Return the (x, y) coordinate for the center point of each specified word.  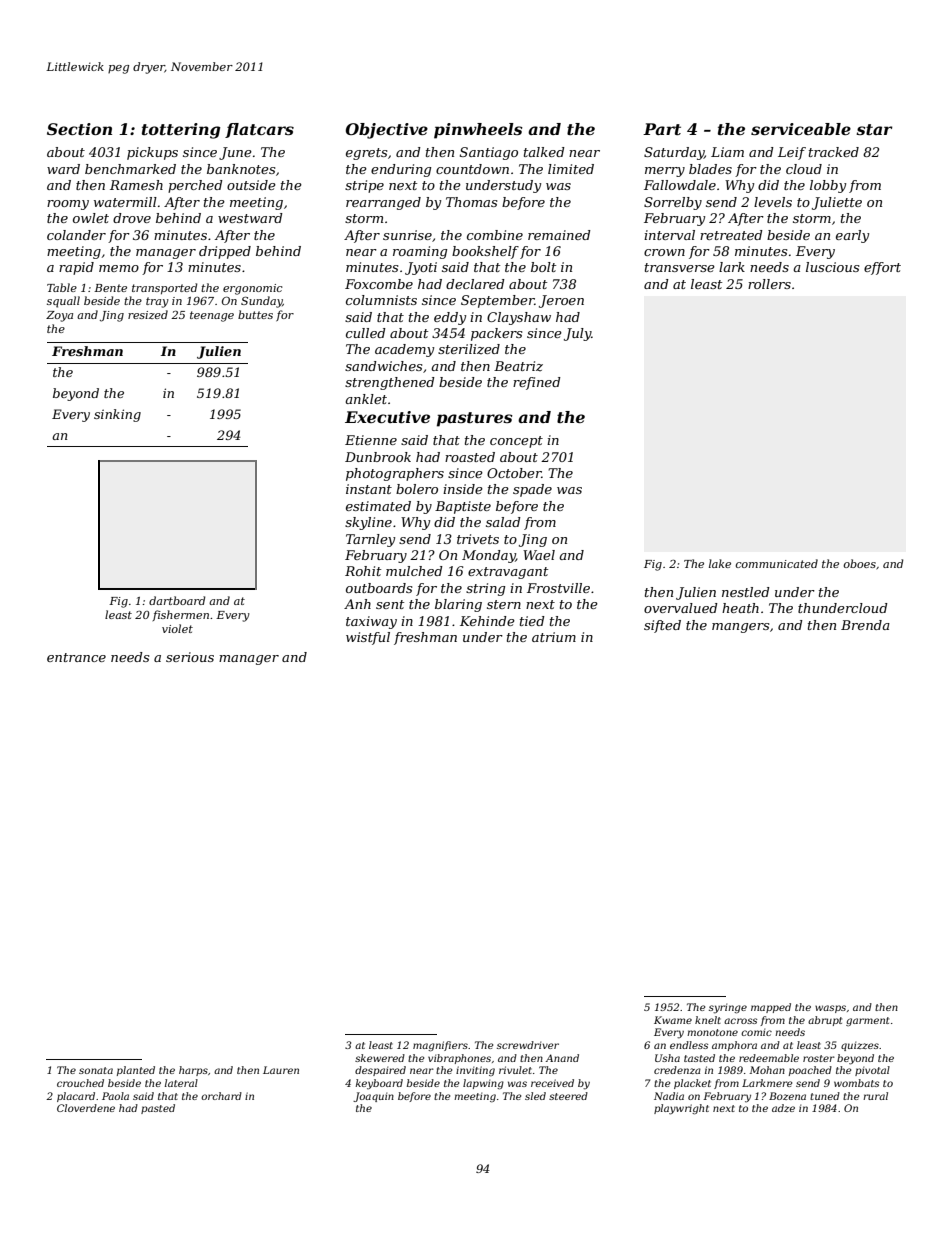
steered (568, 1096)
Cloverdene (86, 1108)
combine (495, 235)
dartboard (177, 600)
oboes (859, 563)
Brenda (865, 625)
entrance (76, 657)
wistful (368, 638)
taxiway (371, 622)
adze (783, 1108)
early (852, 236)
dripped (225, 252)
